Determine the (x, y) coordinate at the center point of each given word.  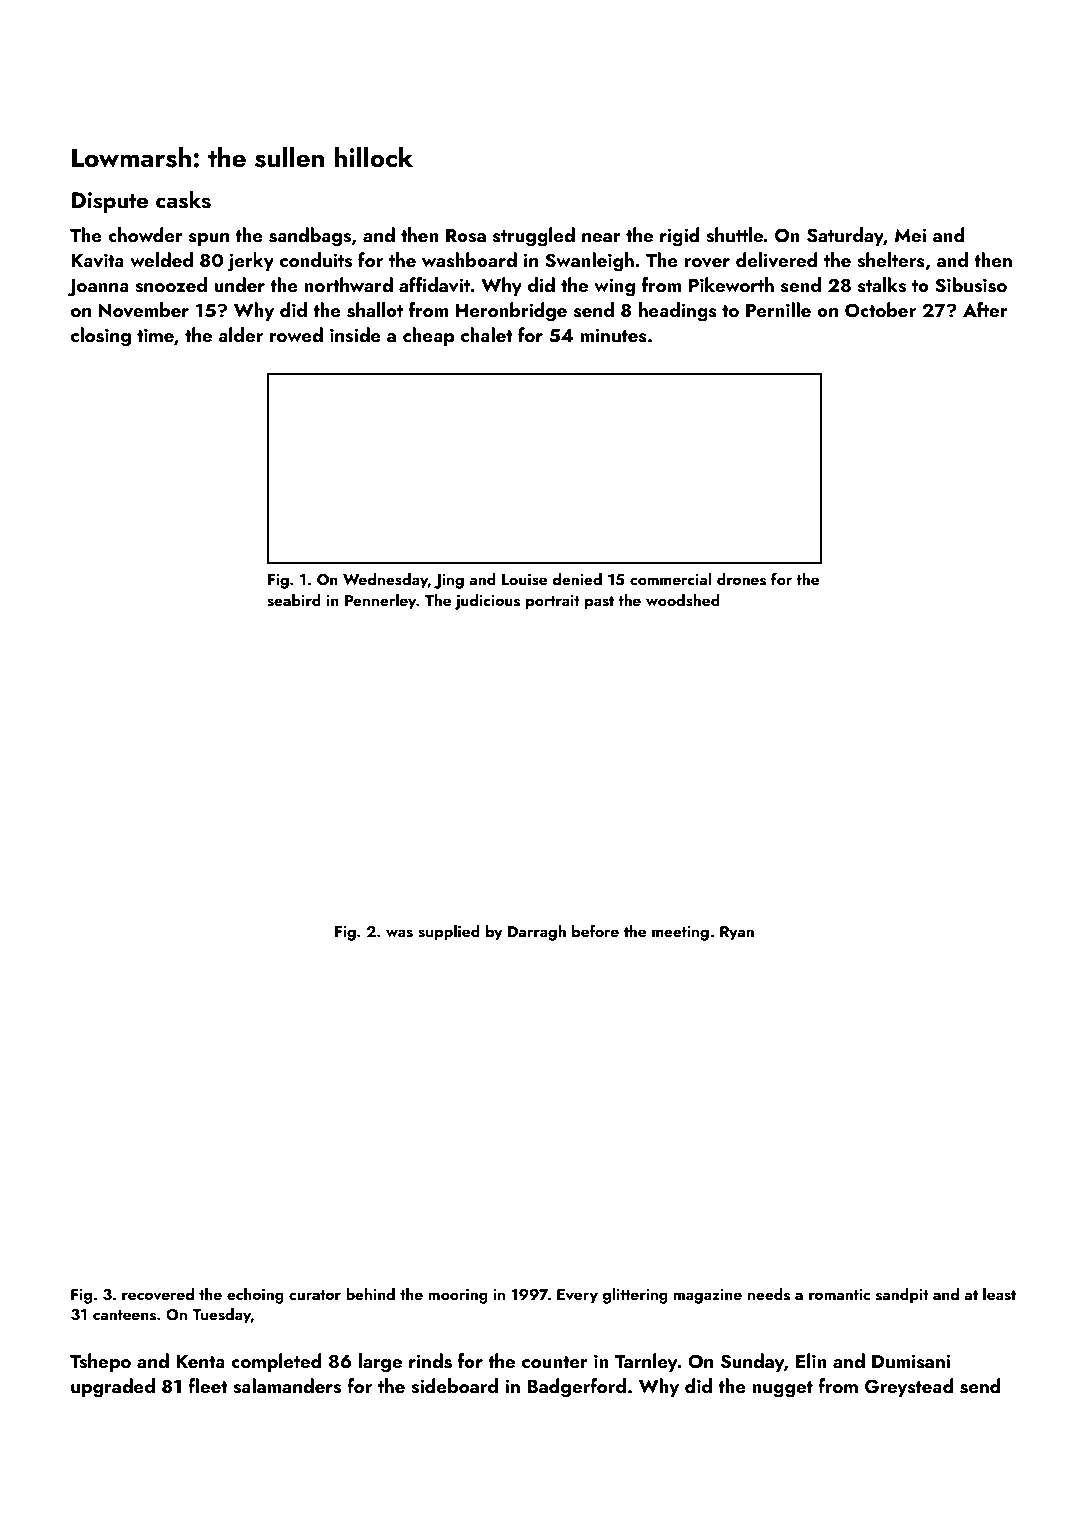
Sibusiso (971, 285)
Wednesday (385, 581)
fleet (208, 1385)
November (144, 310)
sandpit (902, 1296)
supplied (449, 933)
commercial (670, 579)
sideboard (454, 1386)
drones (741, 579)
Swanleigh (589, 262)
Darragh (537, 933)
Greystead (909, 1387)
